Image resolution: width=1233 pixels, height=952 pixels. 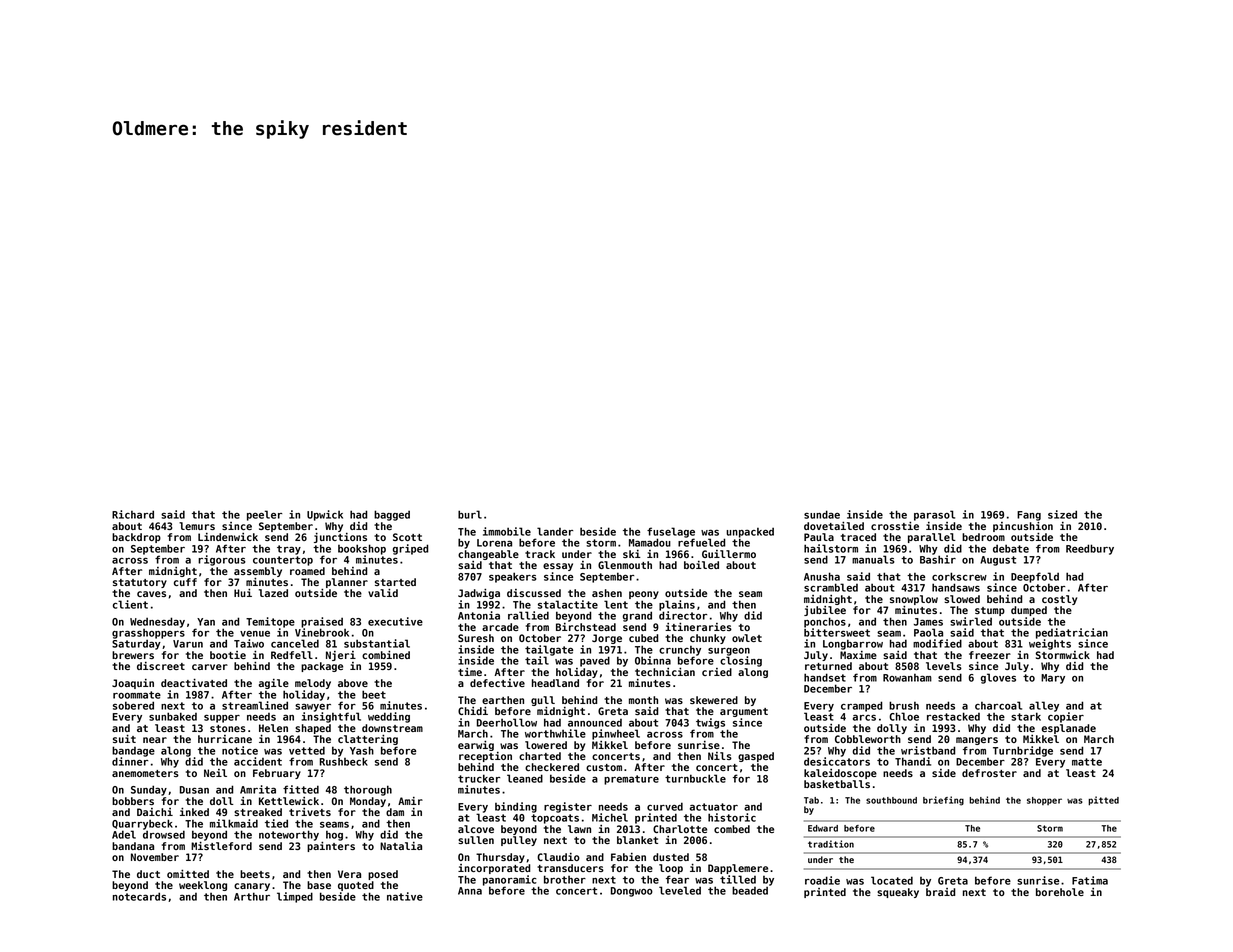 I want to click on turnbuckle, so click(x=695, y=778).
